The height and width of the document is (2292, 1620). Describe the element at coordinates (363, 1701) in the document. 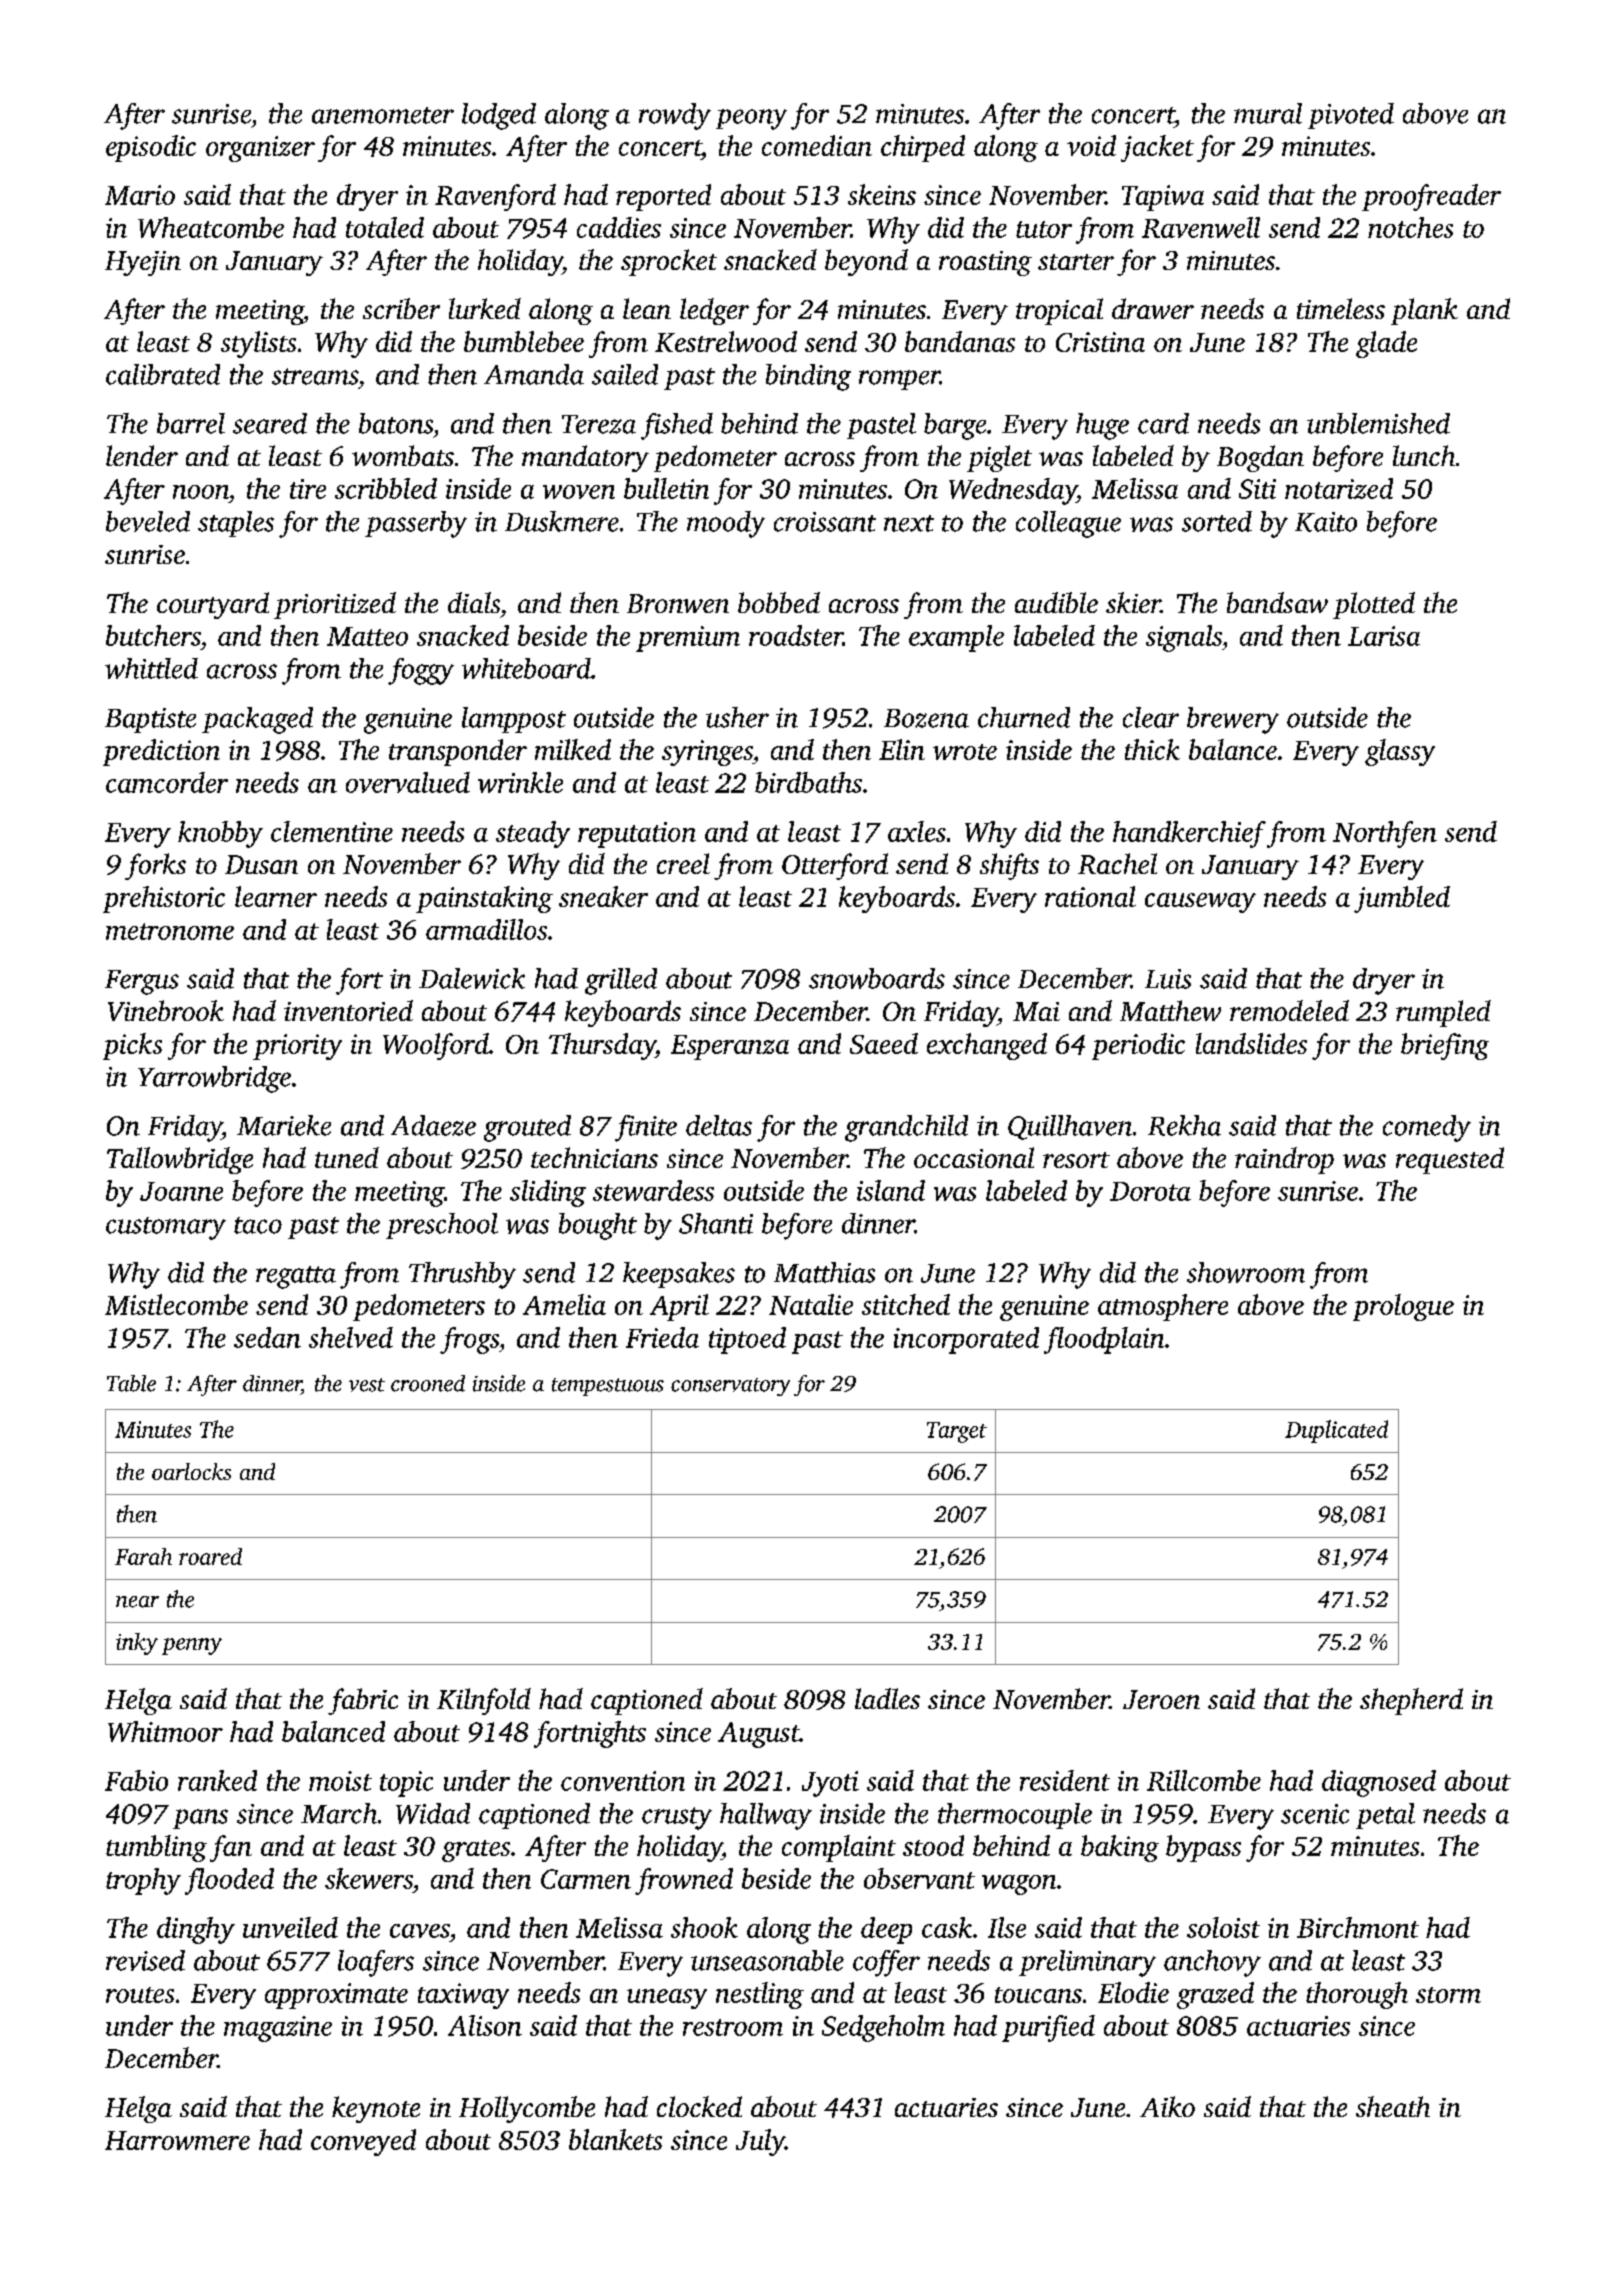

I see `fabric` at that location.
